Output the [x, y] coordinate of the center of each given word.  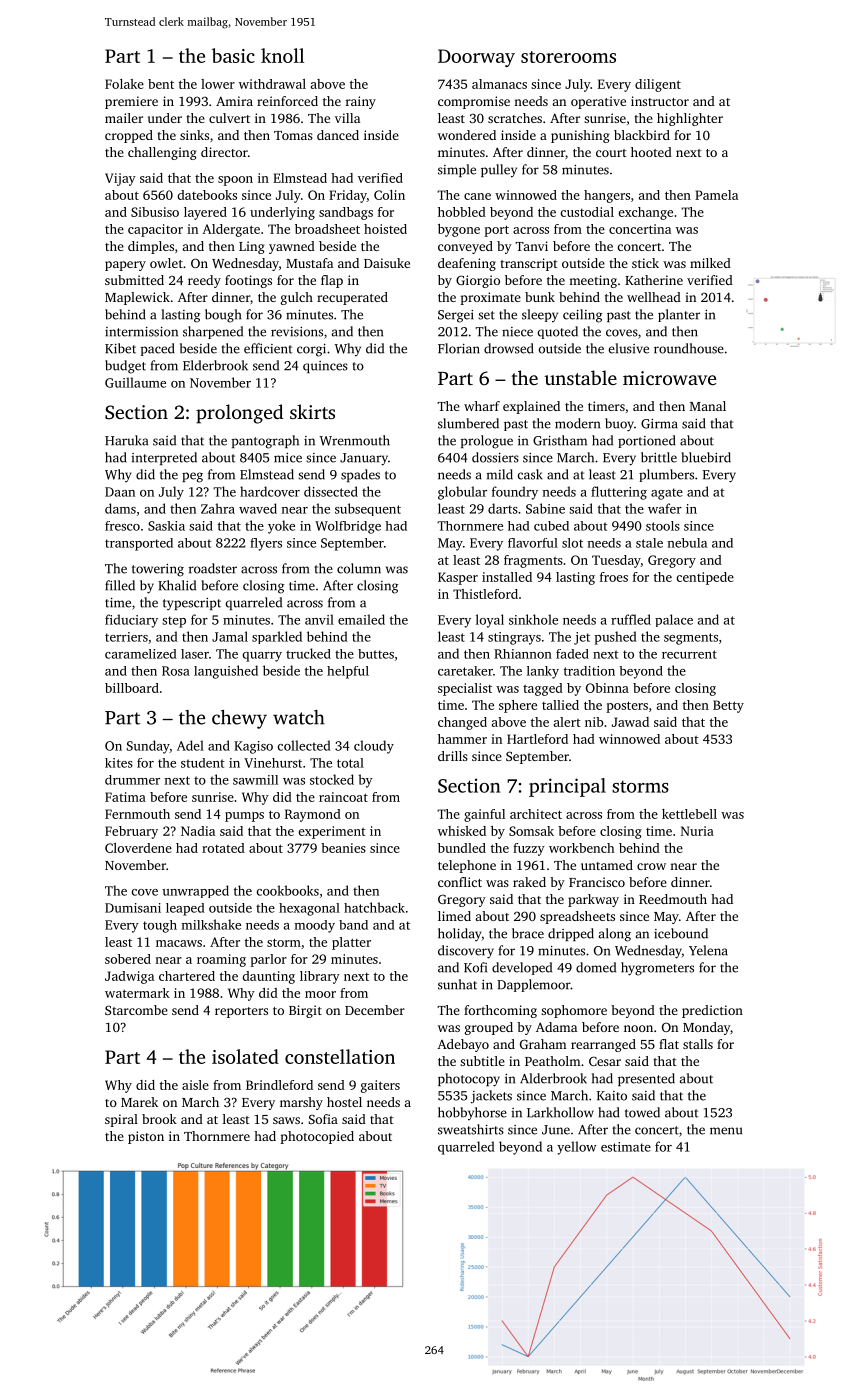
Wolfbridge [348, 527]
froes [614, 577]
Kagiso [253, 747]
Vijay [120, 179]
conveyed [465, 247]
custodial [587, 212]
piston [146, 1137]
